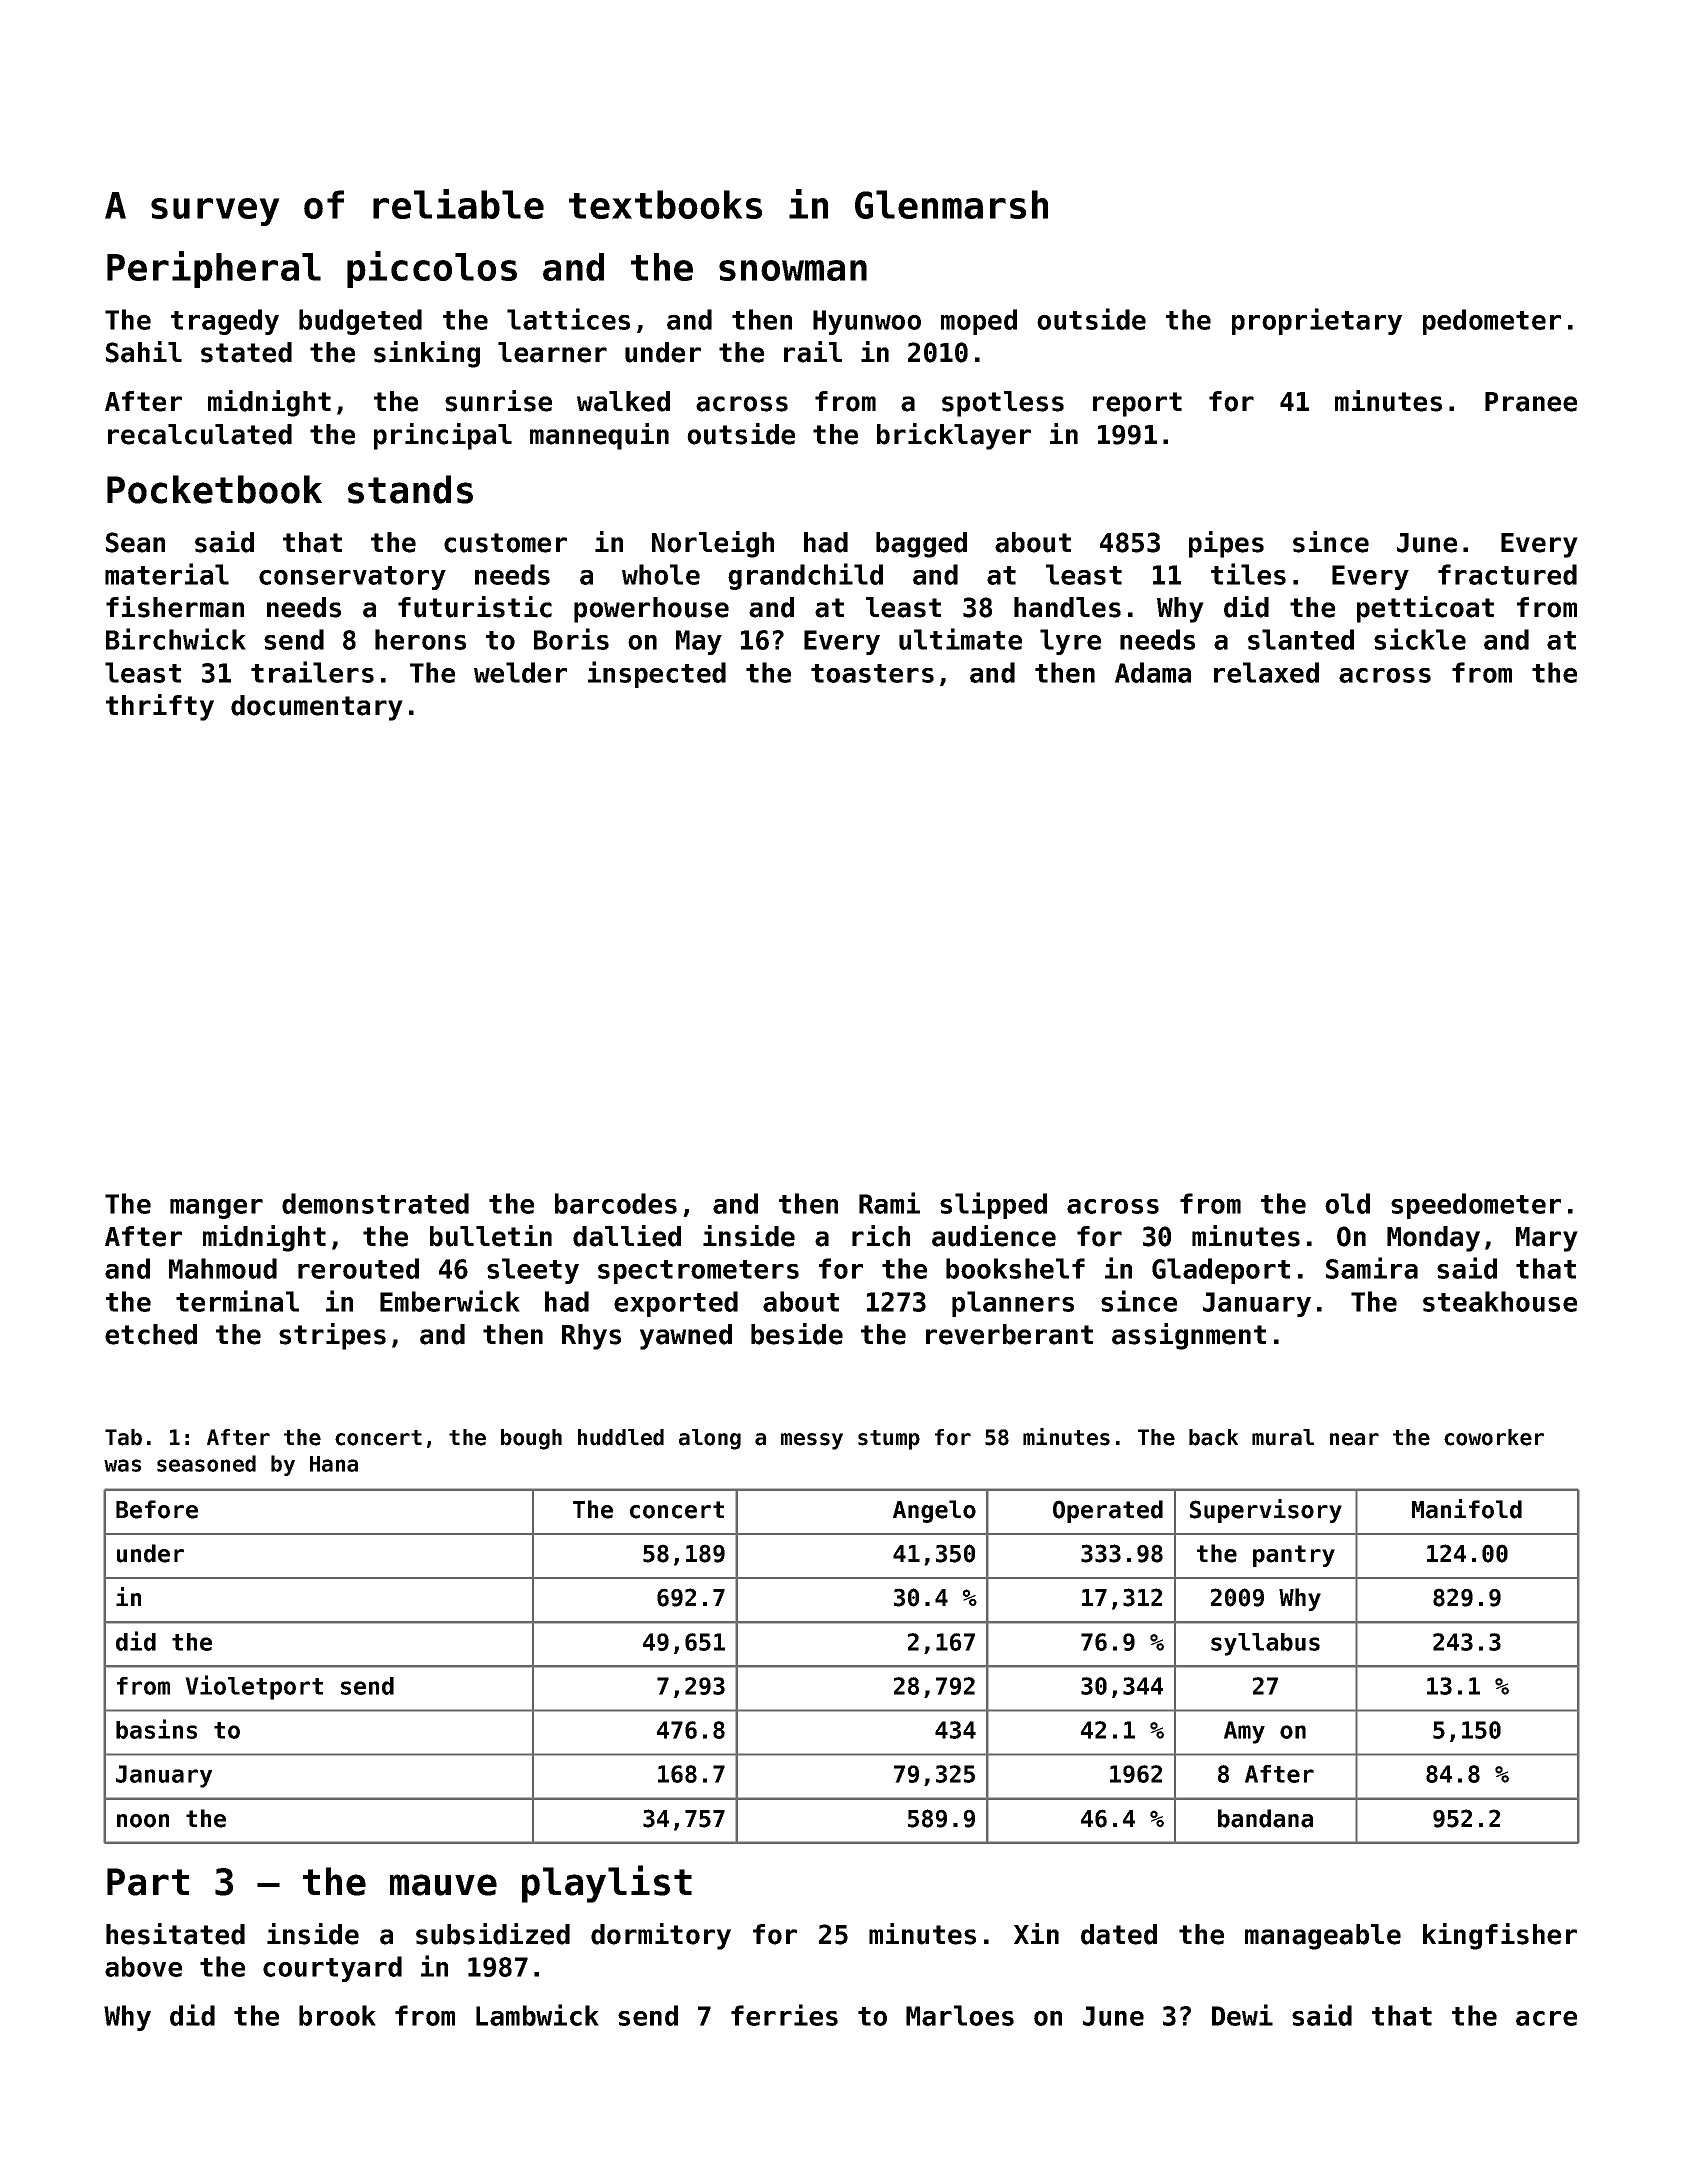 This document has width=1683, height=2178. Describe the element at coordinates (1003, 404) in the document. I see `spotless` at that location.
